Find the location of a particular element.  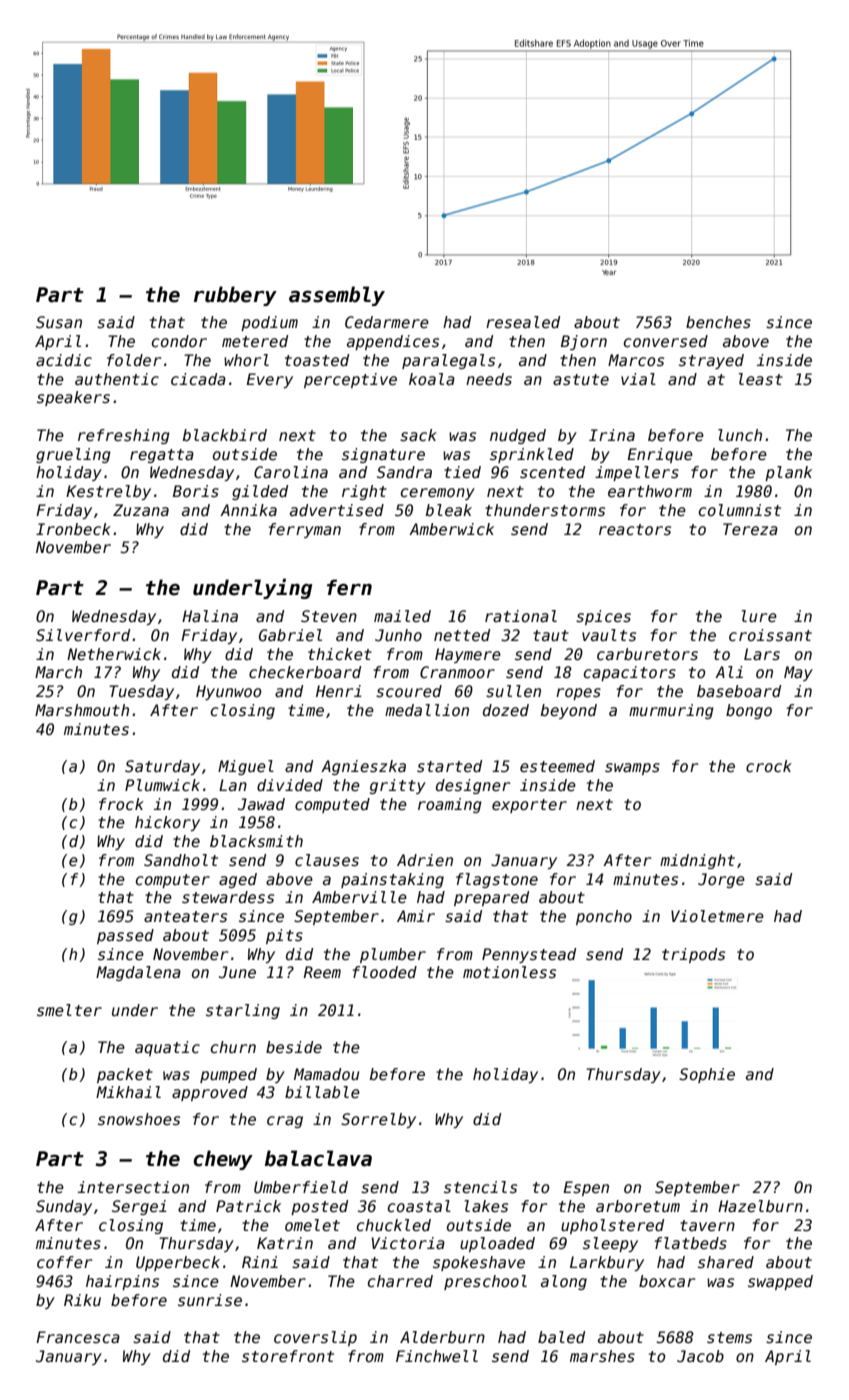

Alderburn is located at coordinates (442, 1337).
